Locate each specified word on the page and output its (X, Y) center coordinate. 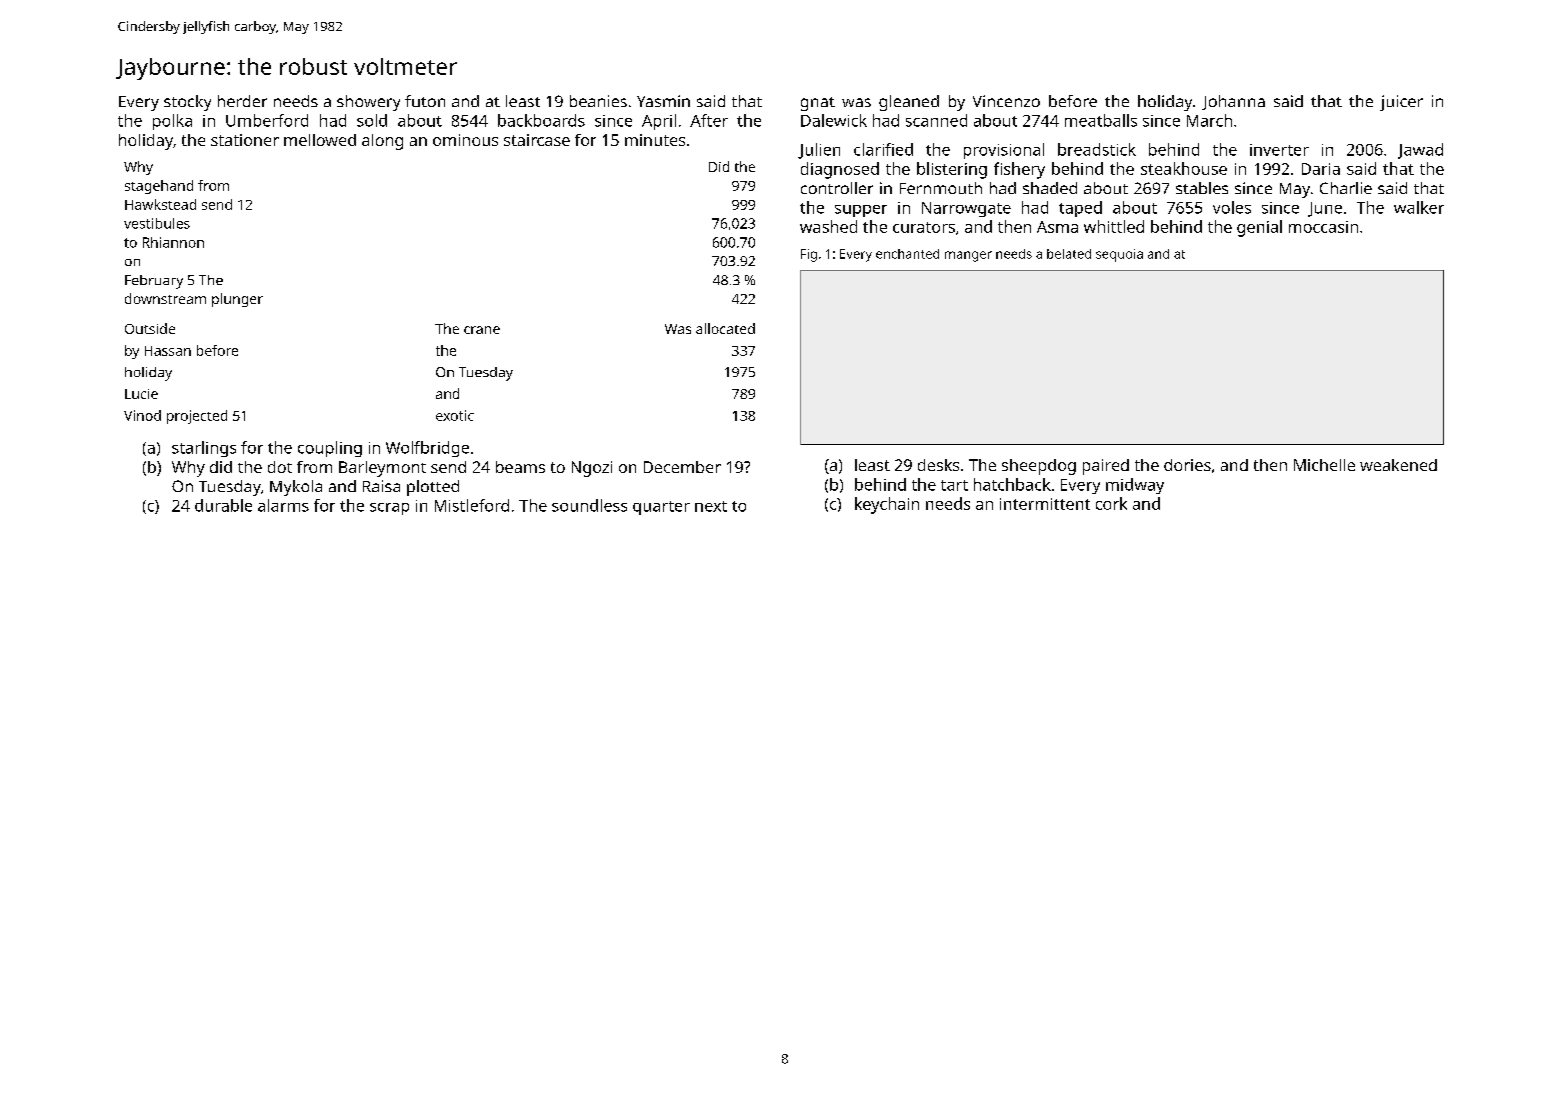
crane (482, 330)
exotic (455, 415)
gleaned (909, 103)
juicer (1401, 103)
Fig (809, 255)
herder (242, 101)
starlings (204, 449)
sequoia (1119, 255)
